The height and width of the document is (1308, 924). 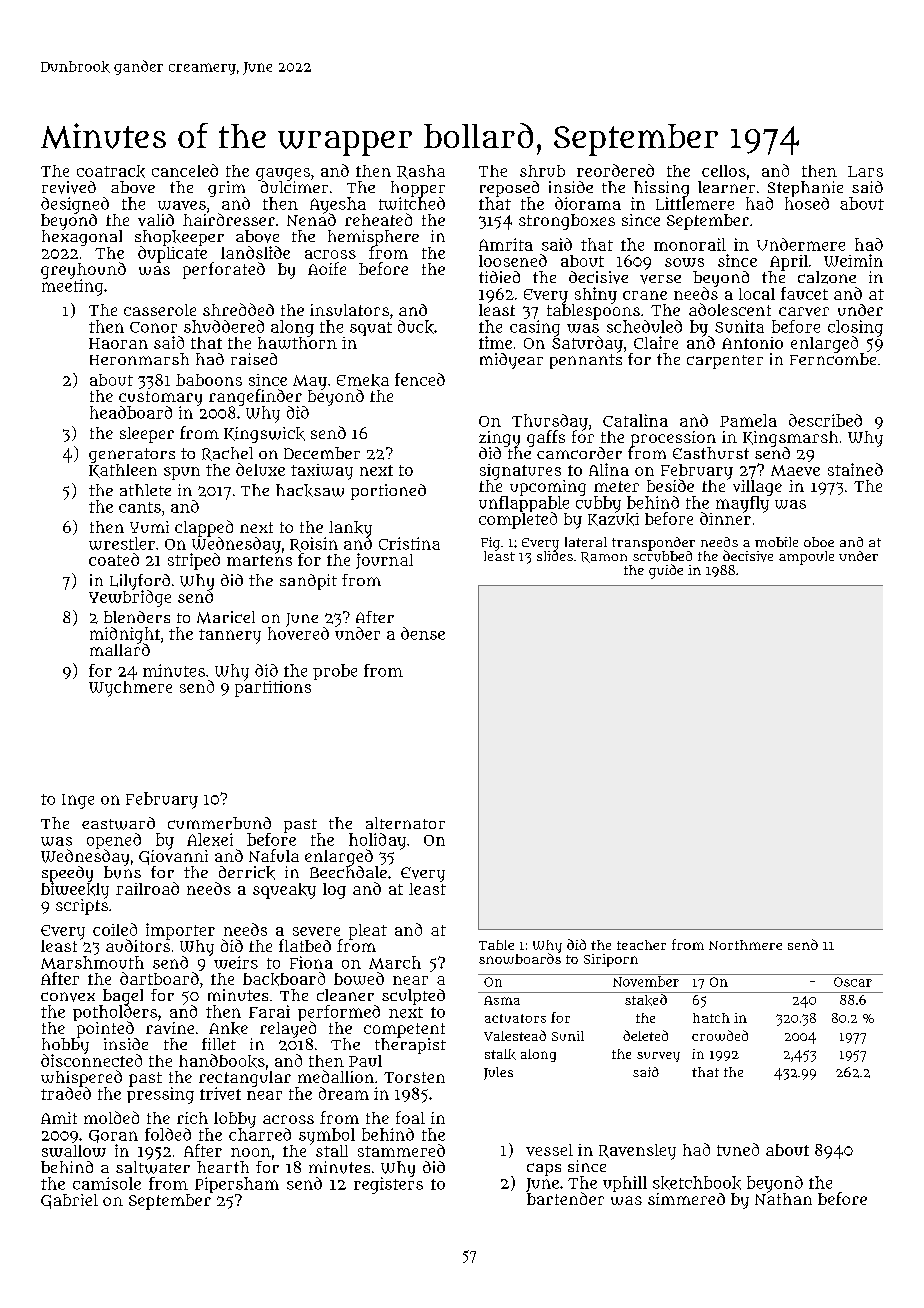 I want to click on zingy, so click(x=499, y=439).
